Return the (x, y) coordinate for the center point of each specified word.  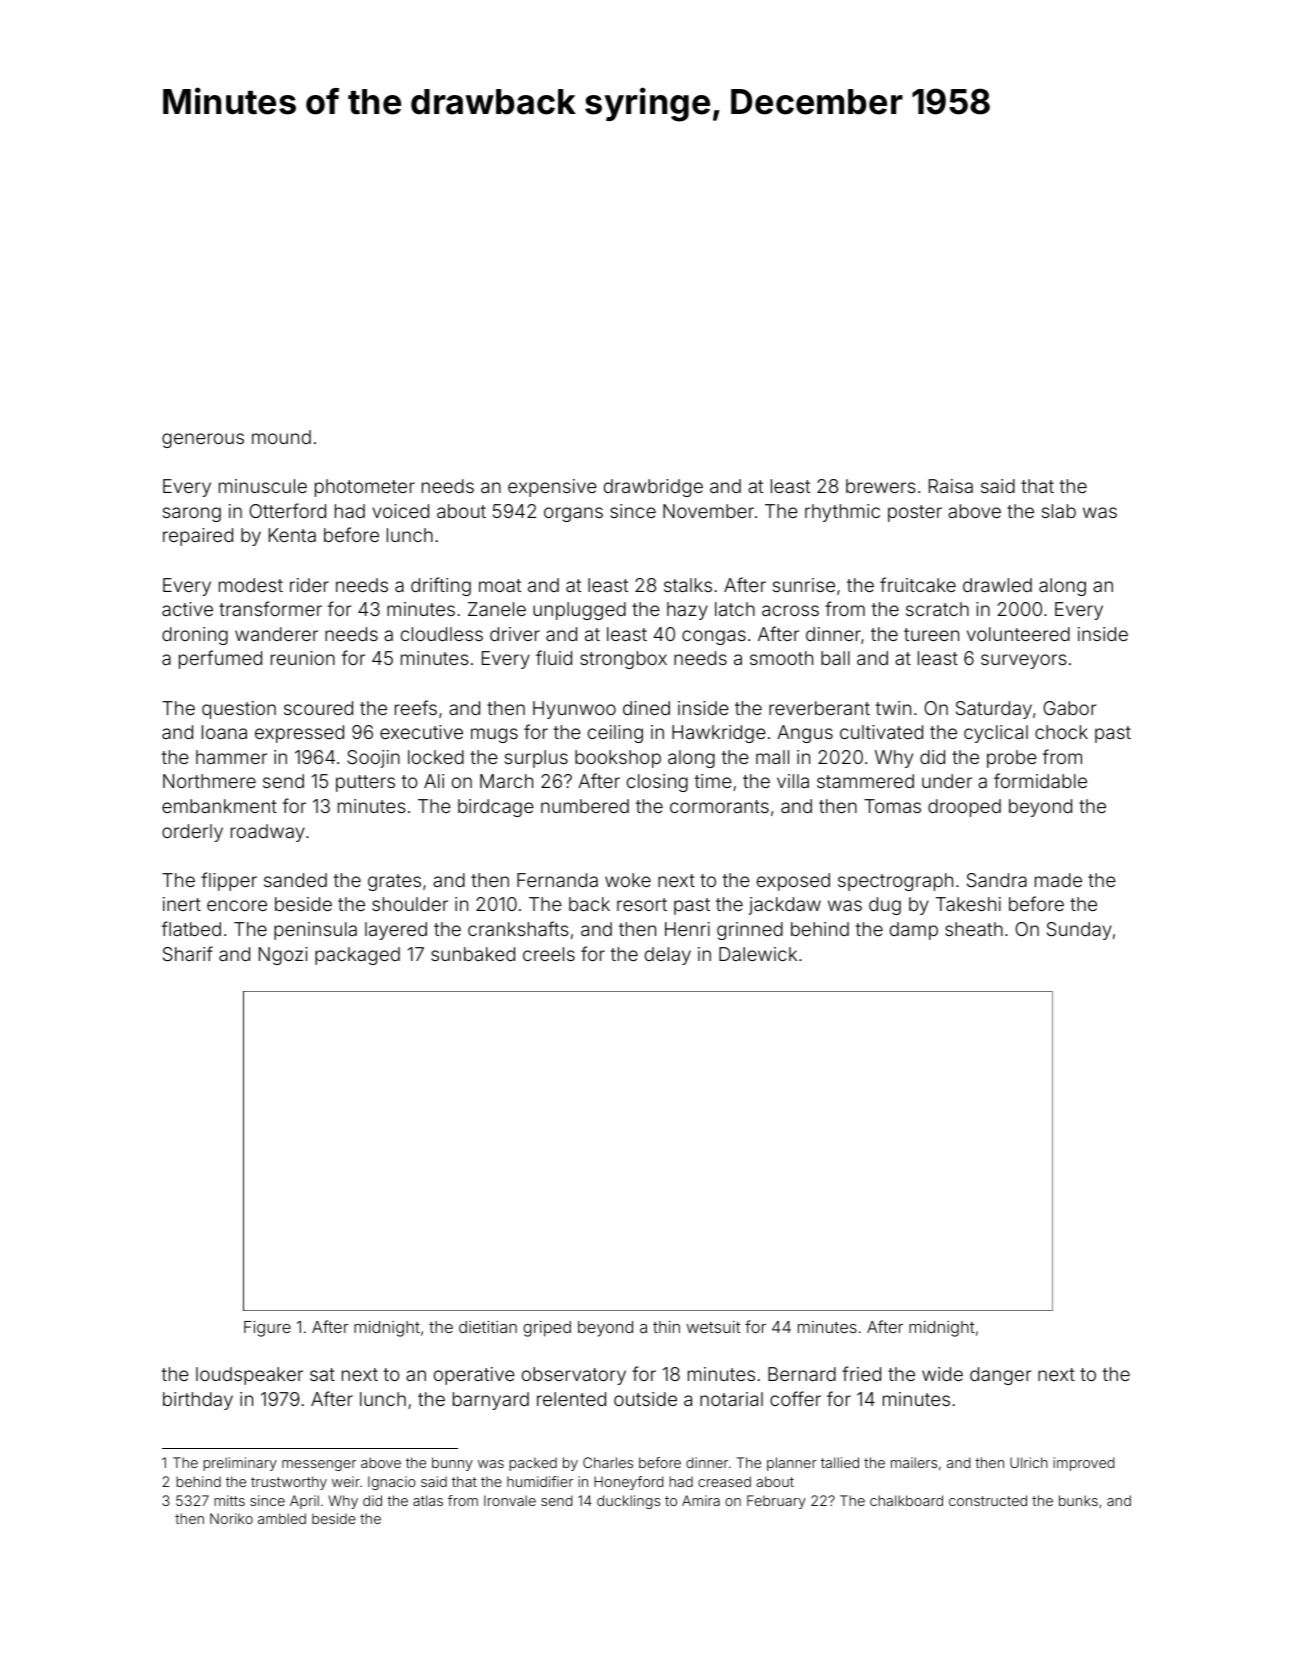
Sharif (188, 953)
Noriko (231, 1518)
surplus (536, 759)
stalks (688, 585)
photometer (365, 488)
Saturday (994, 710)
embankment (219, 806)
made (1058, 880)
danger (1001, 1376)
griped (547, 1329)
